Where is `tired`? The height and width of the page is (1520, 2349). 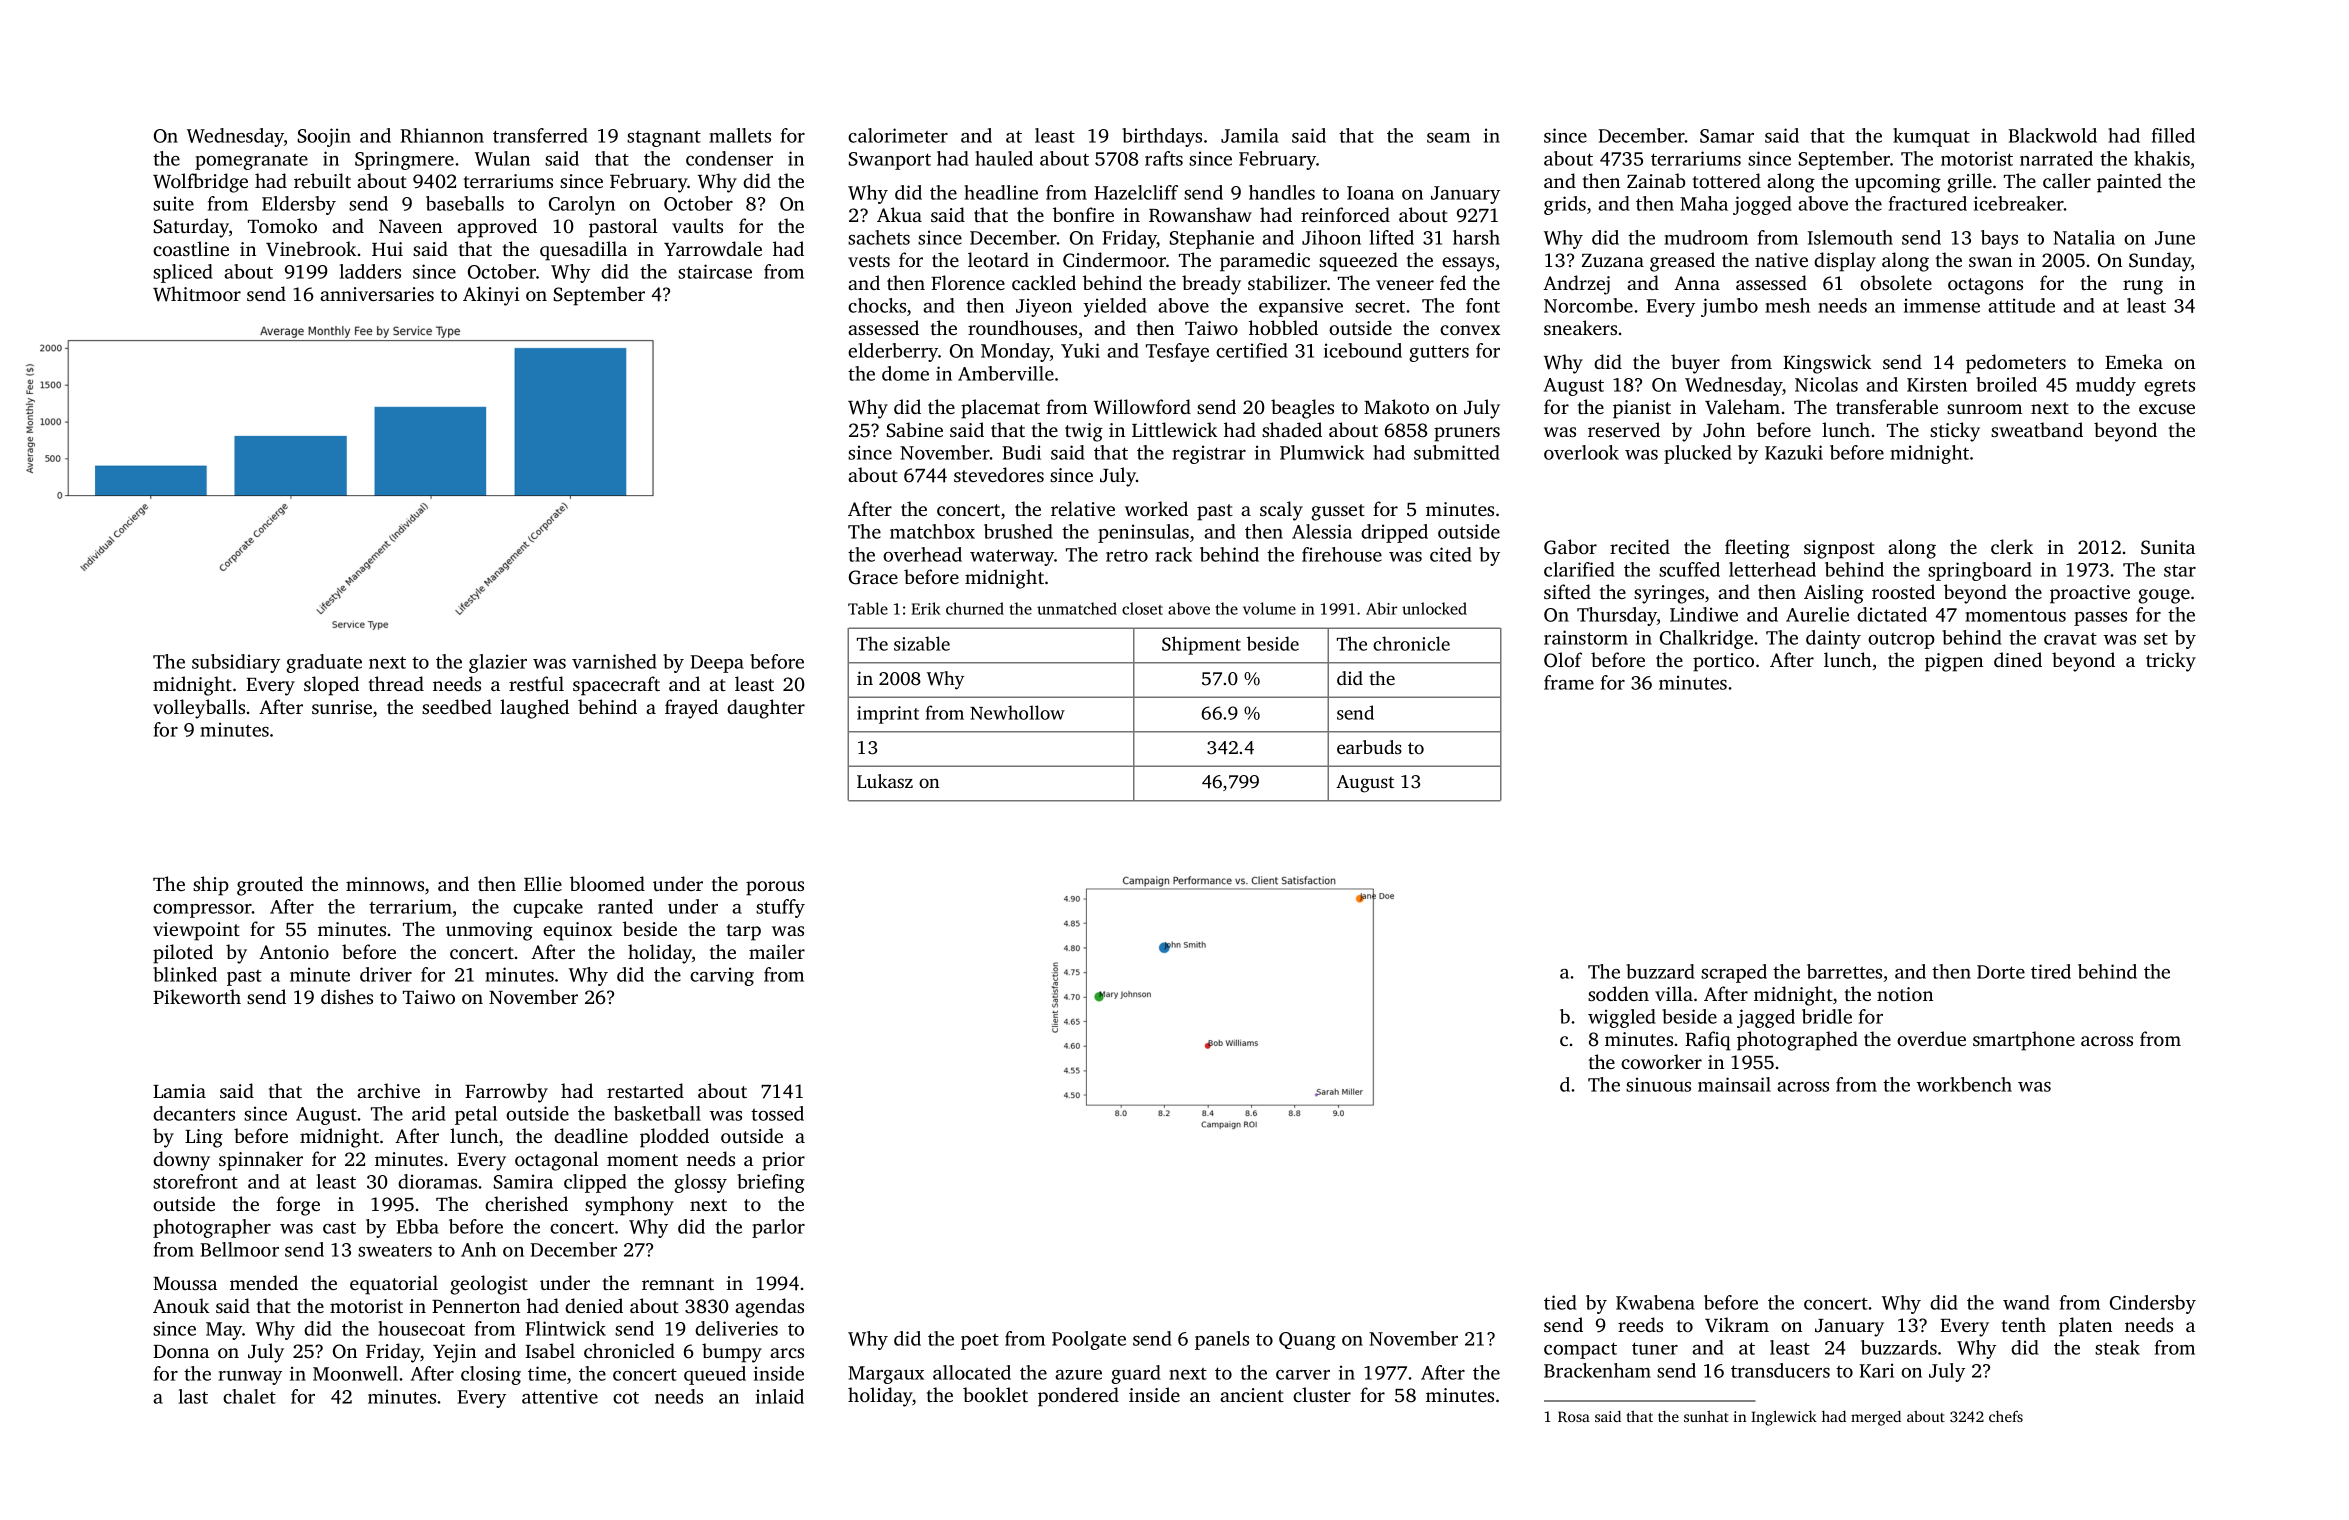 tired is located at coordinates (2051, 971).
